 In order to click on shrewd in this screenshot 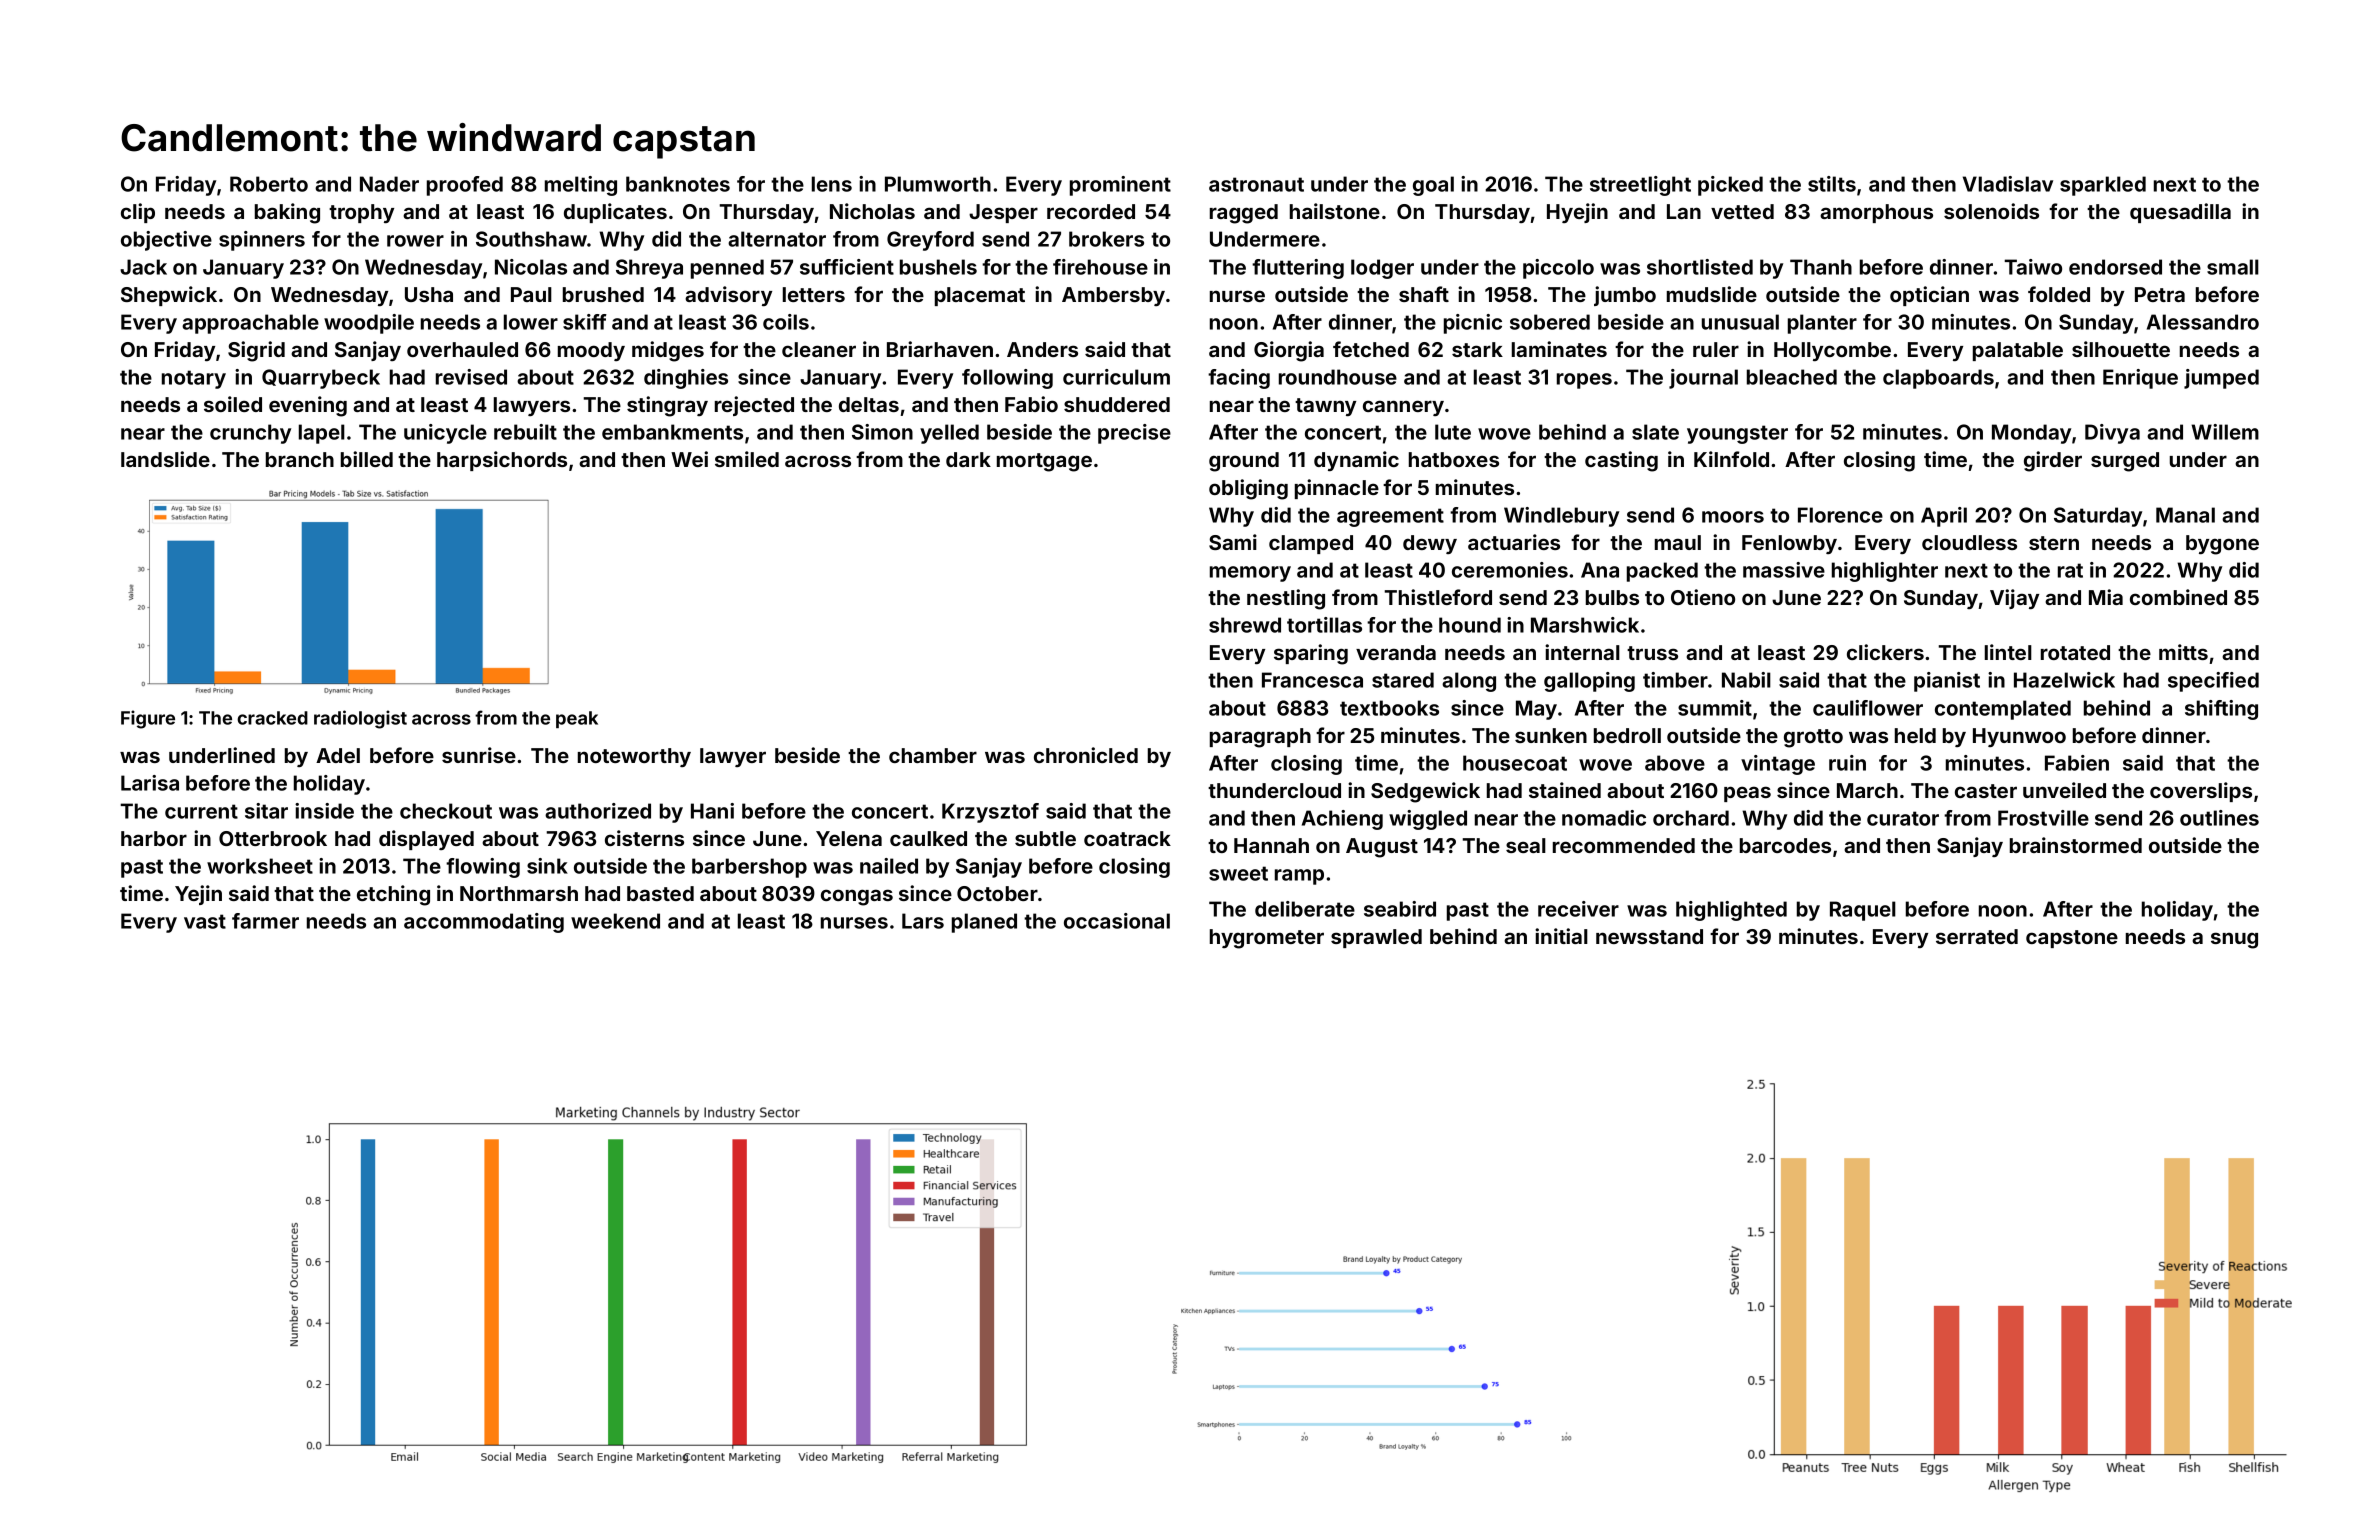, I will do `click(1245, 625)`.
